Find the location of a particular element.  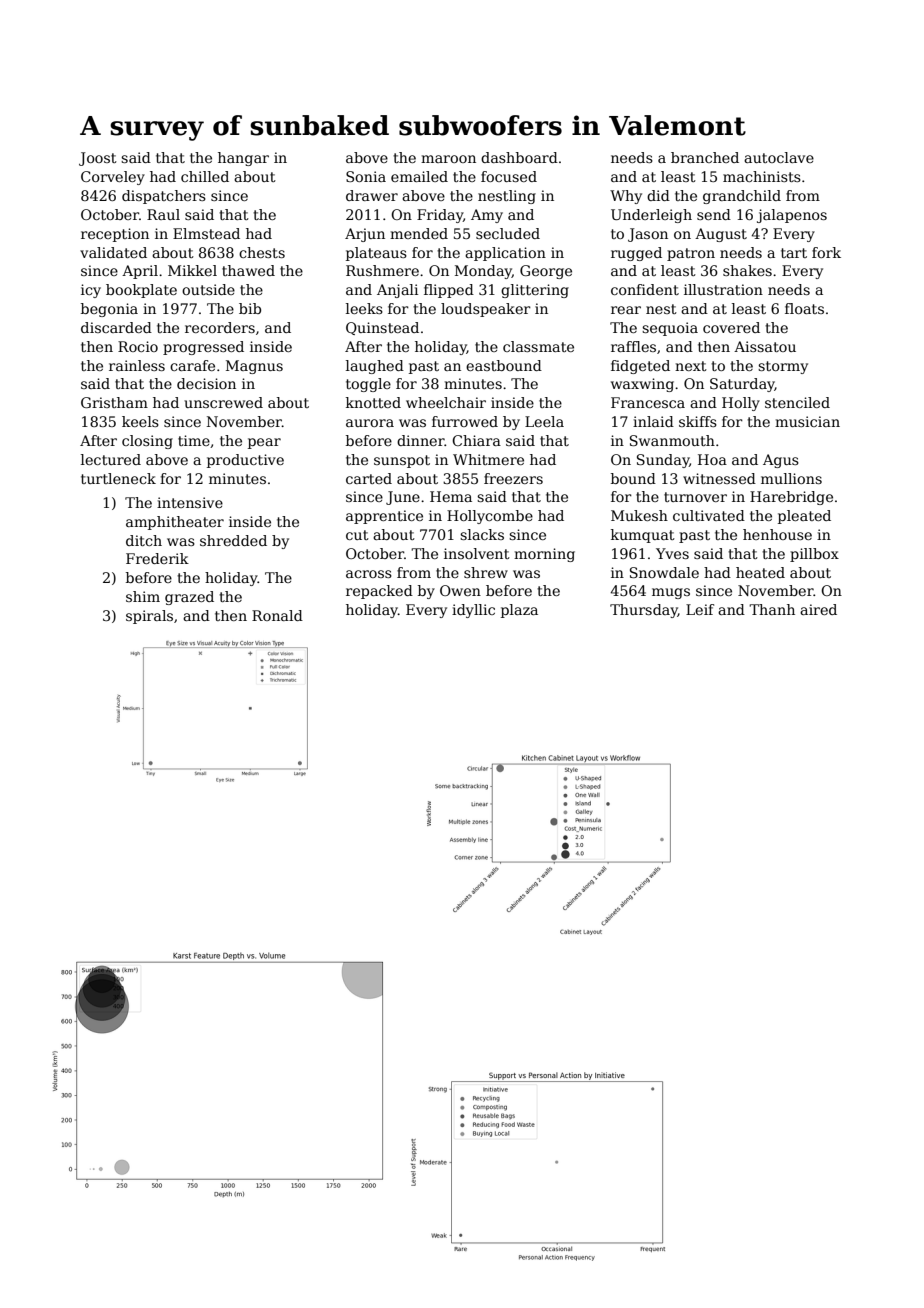

illustration is located at coordinates (723, 289).
